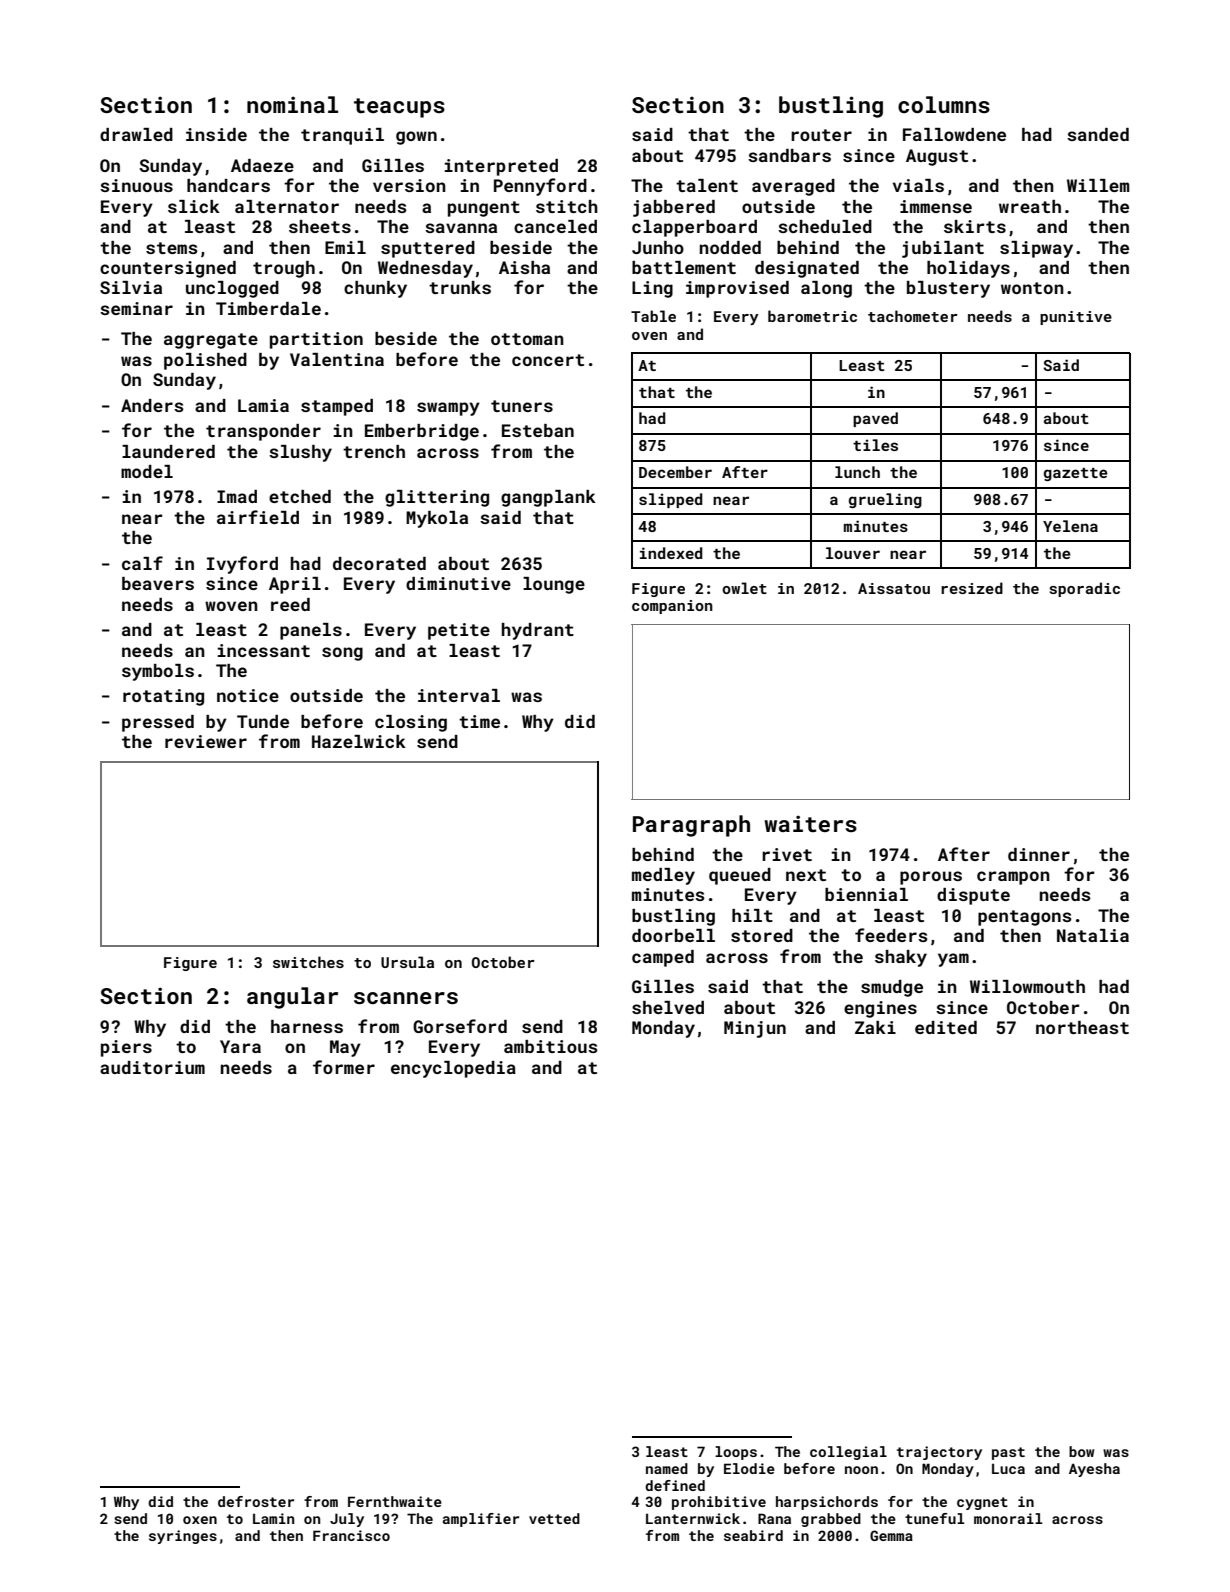 This image has width=1230, height=1592. What do you see at coordinates (183, 1537) in the image?
I see `syringes` at bounding box center [183, 1537].
